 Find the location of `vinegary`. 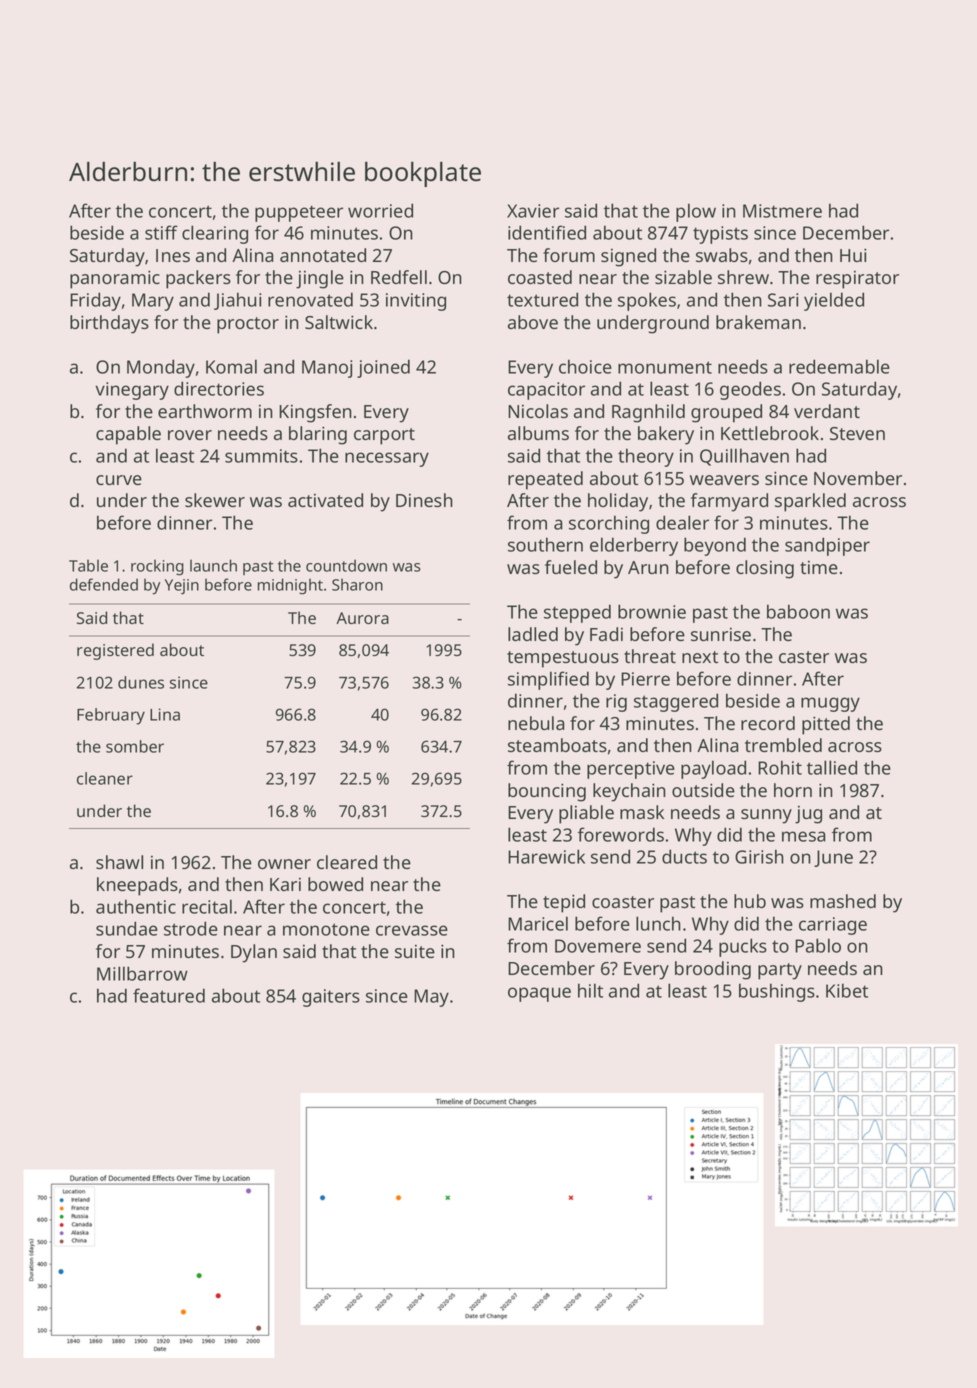

vinegary is located at coordinates (132, 391).
